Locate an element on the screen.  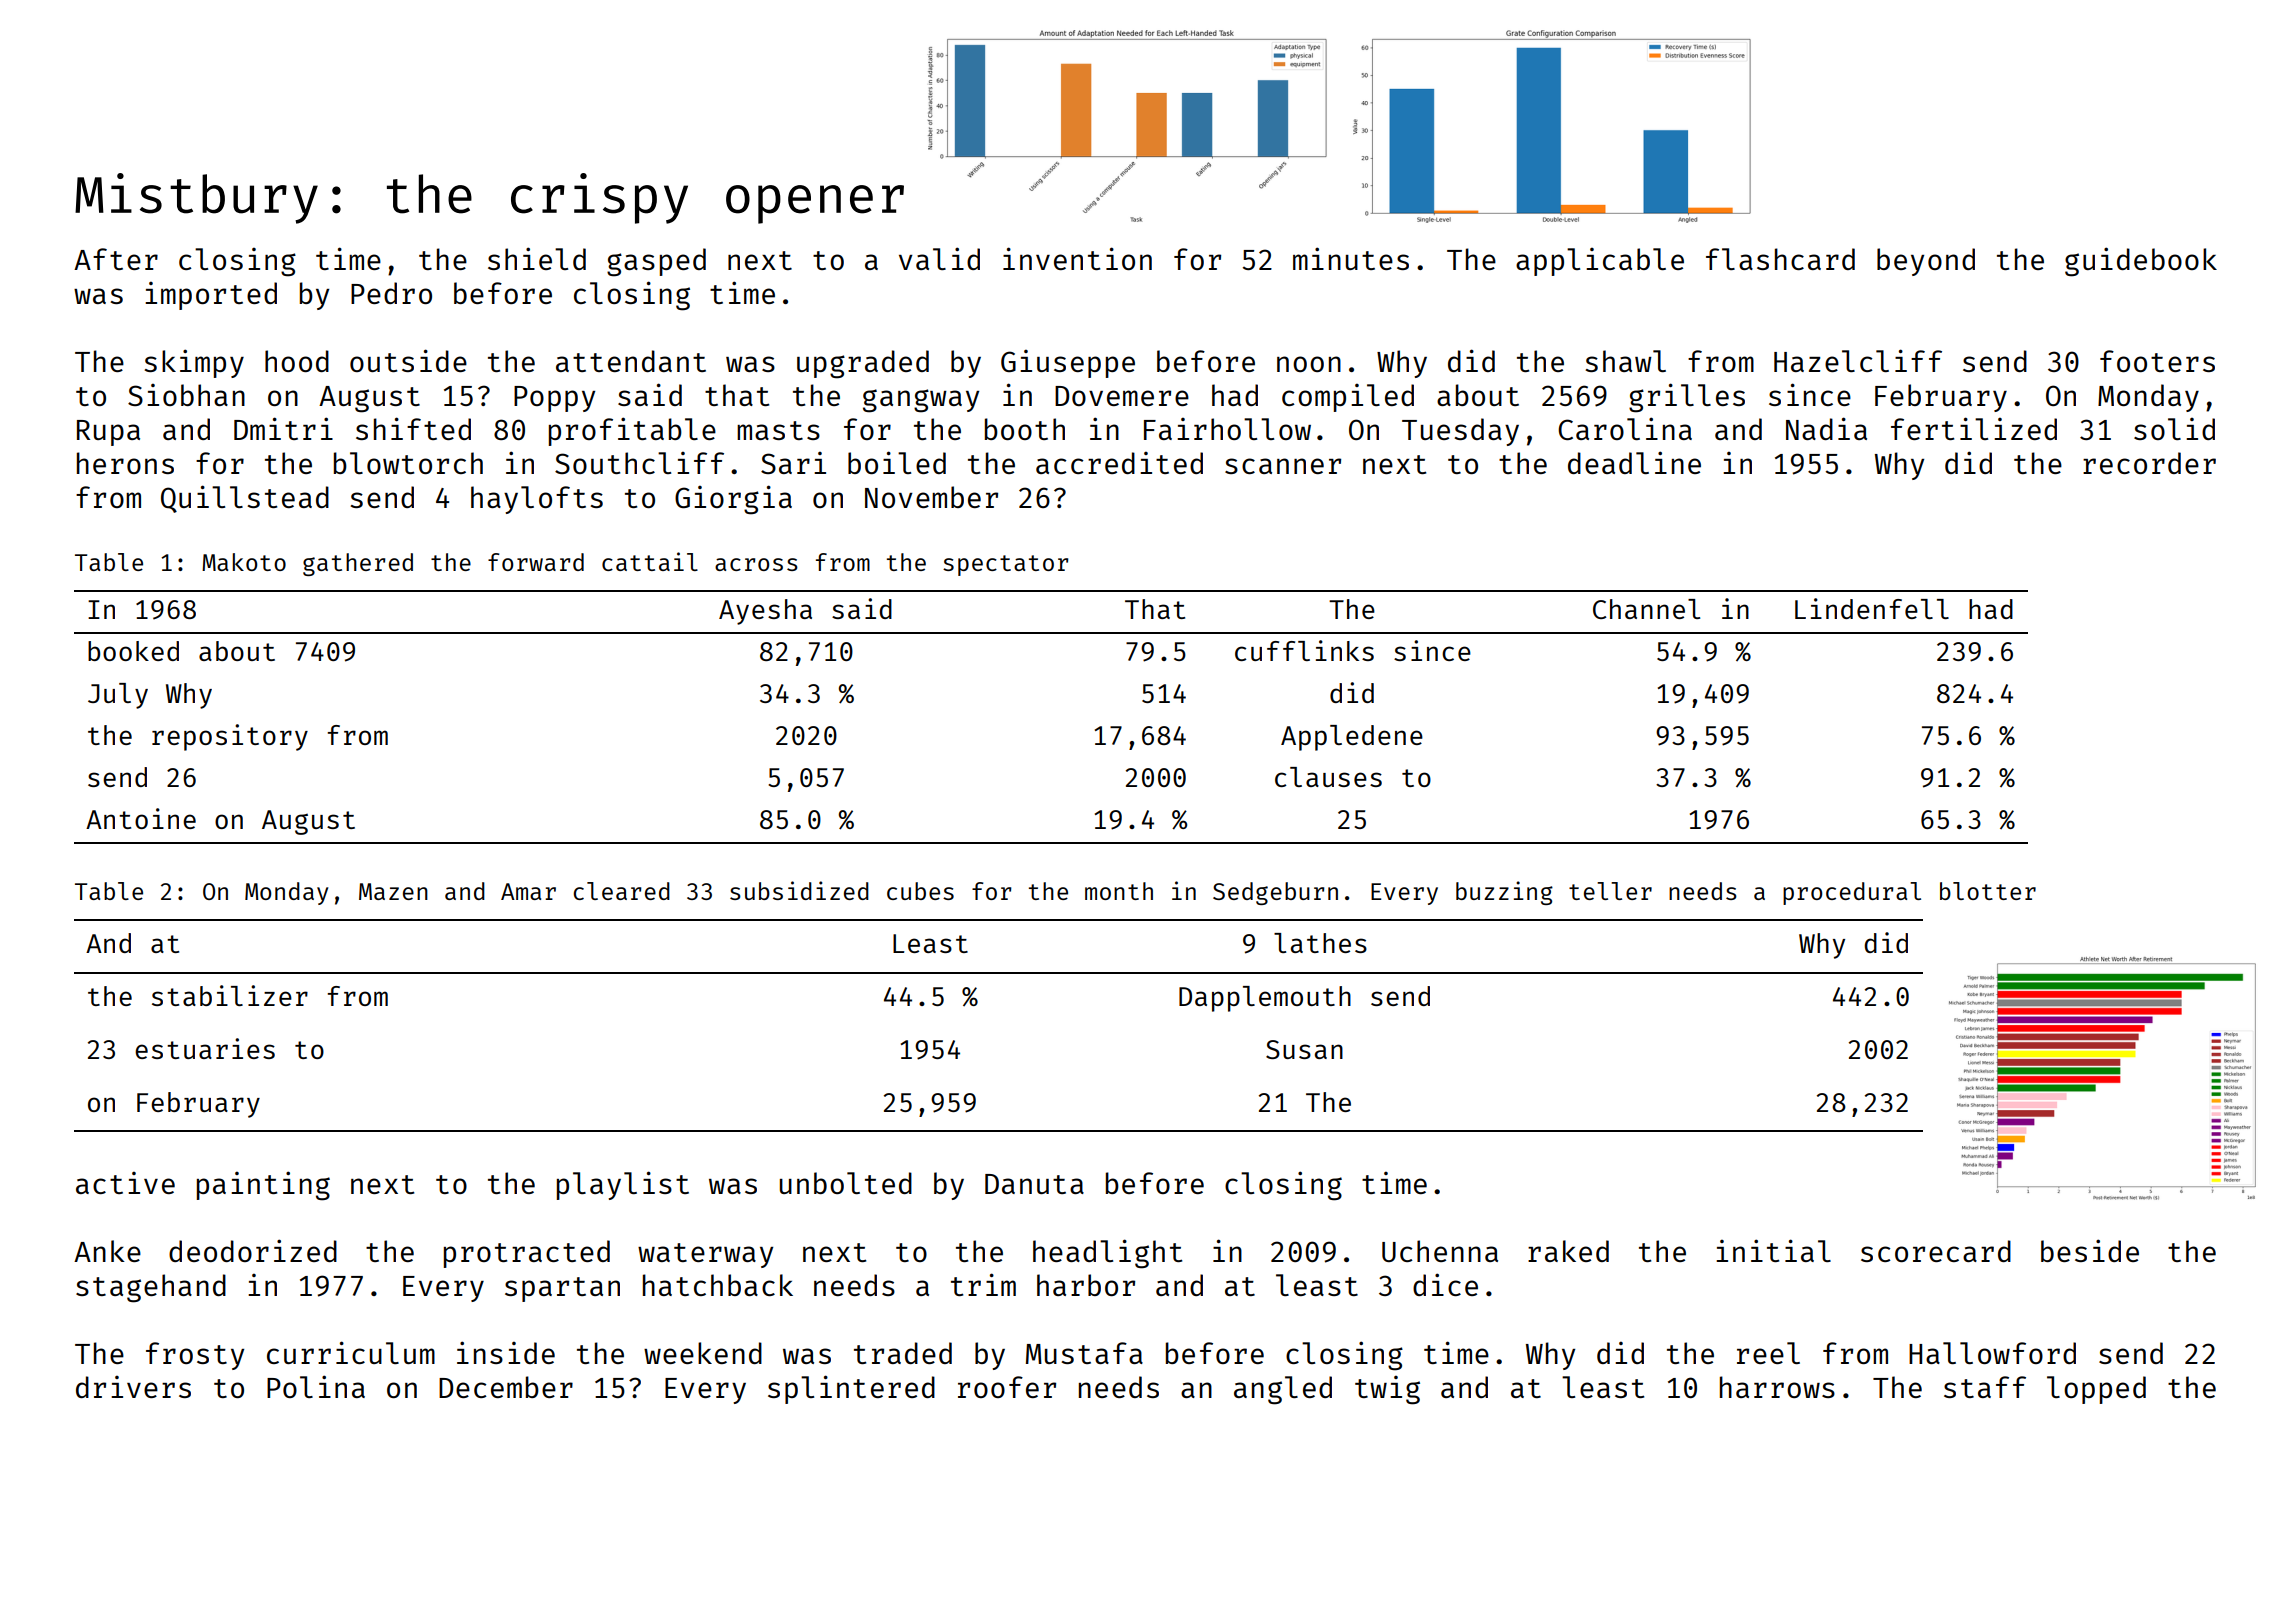
shield is located at coordinates (537, 258).
